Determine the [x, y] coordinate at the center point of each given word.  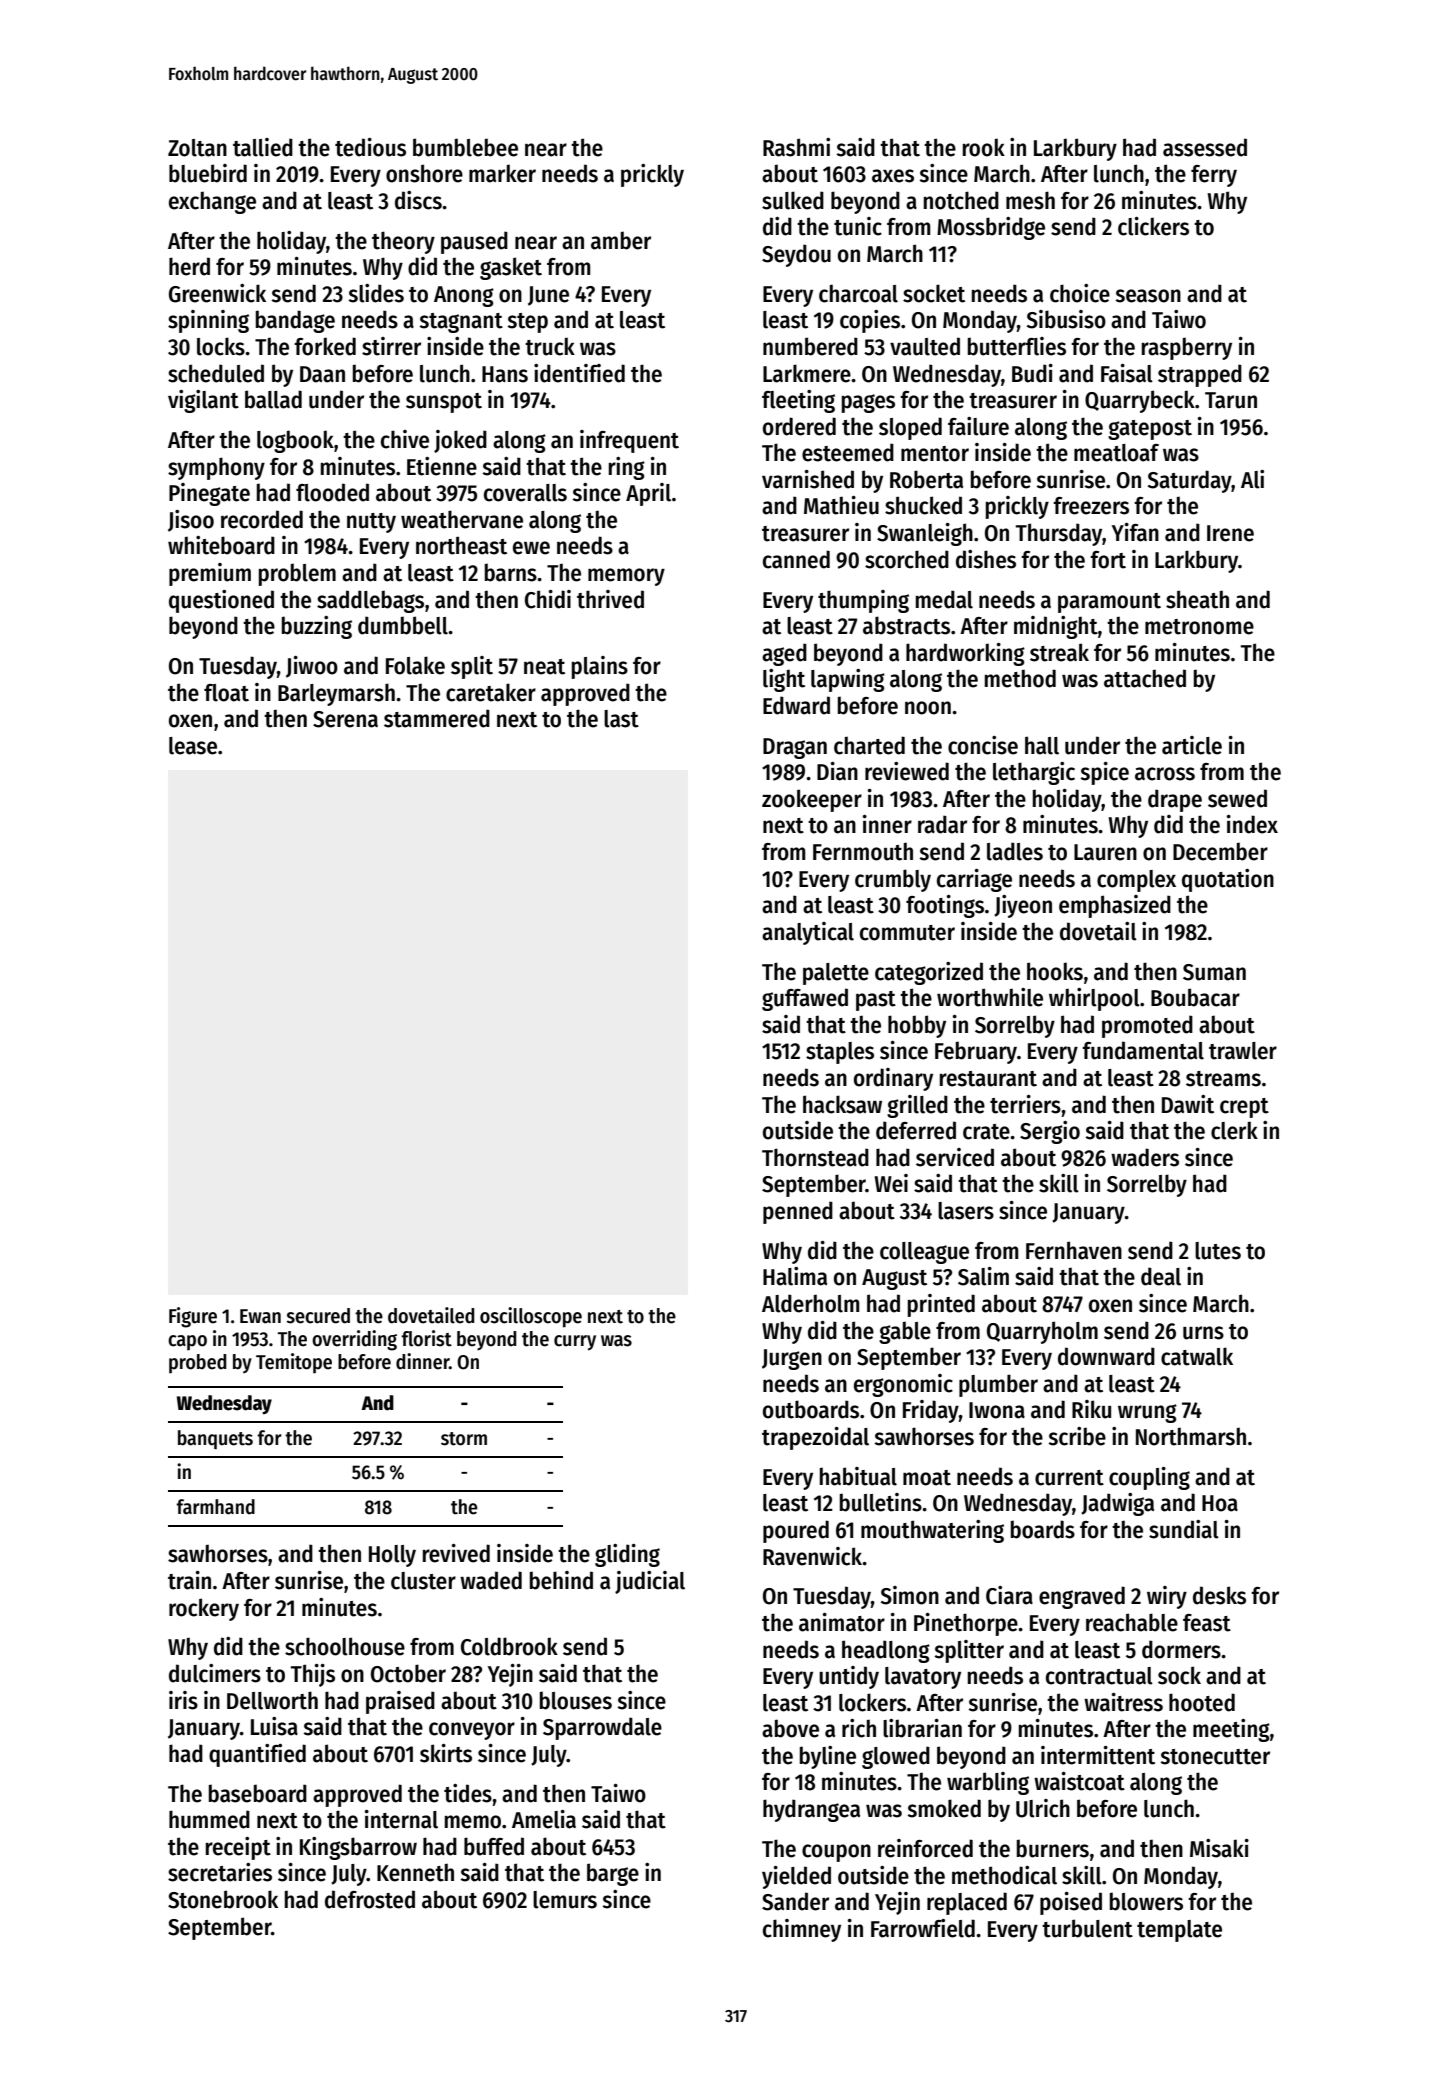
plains [600, 667]
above [790, 1728]
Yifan [1135, 532]
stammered [437, 718]
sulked [793, 200]
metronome [1199, 627]
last [621, 719]
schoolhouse [345, 1646]
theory [403, 242]
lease [193, 746]
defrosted [370, 1899]
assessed [1205, 147]
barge [613, 1874]
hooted [1202, 1702]
